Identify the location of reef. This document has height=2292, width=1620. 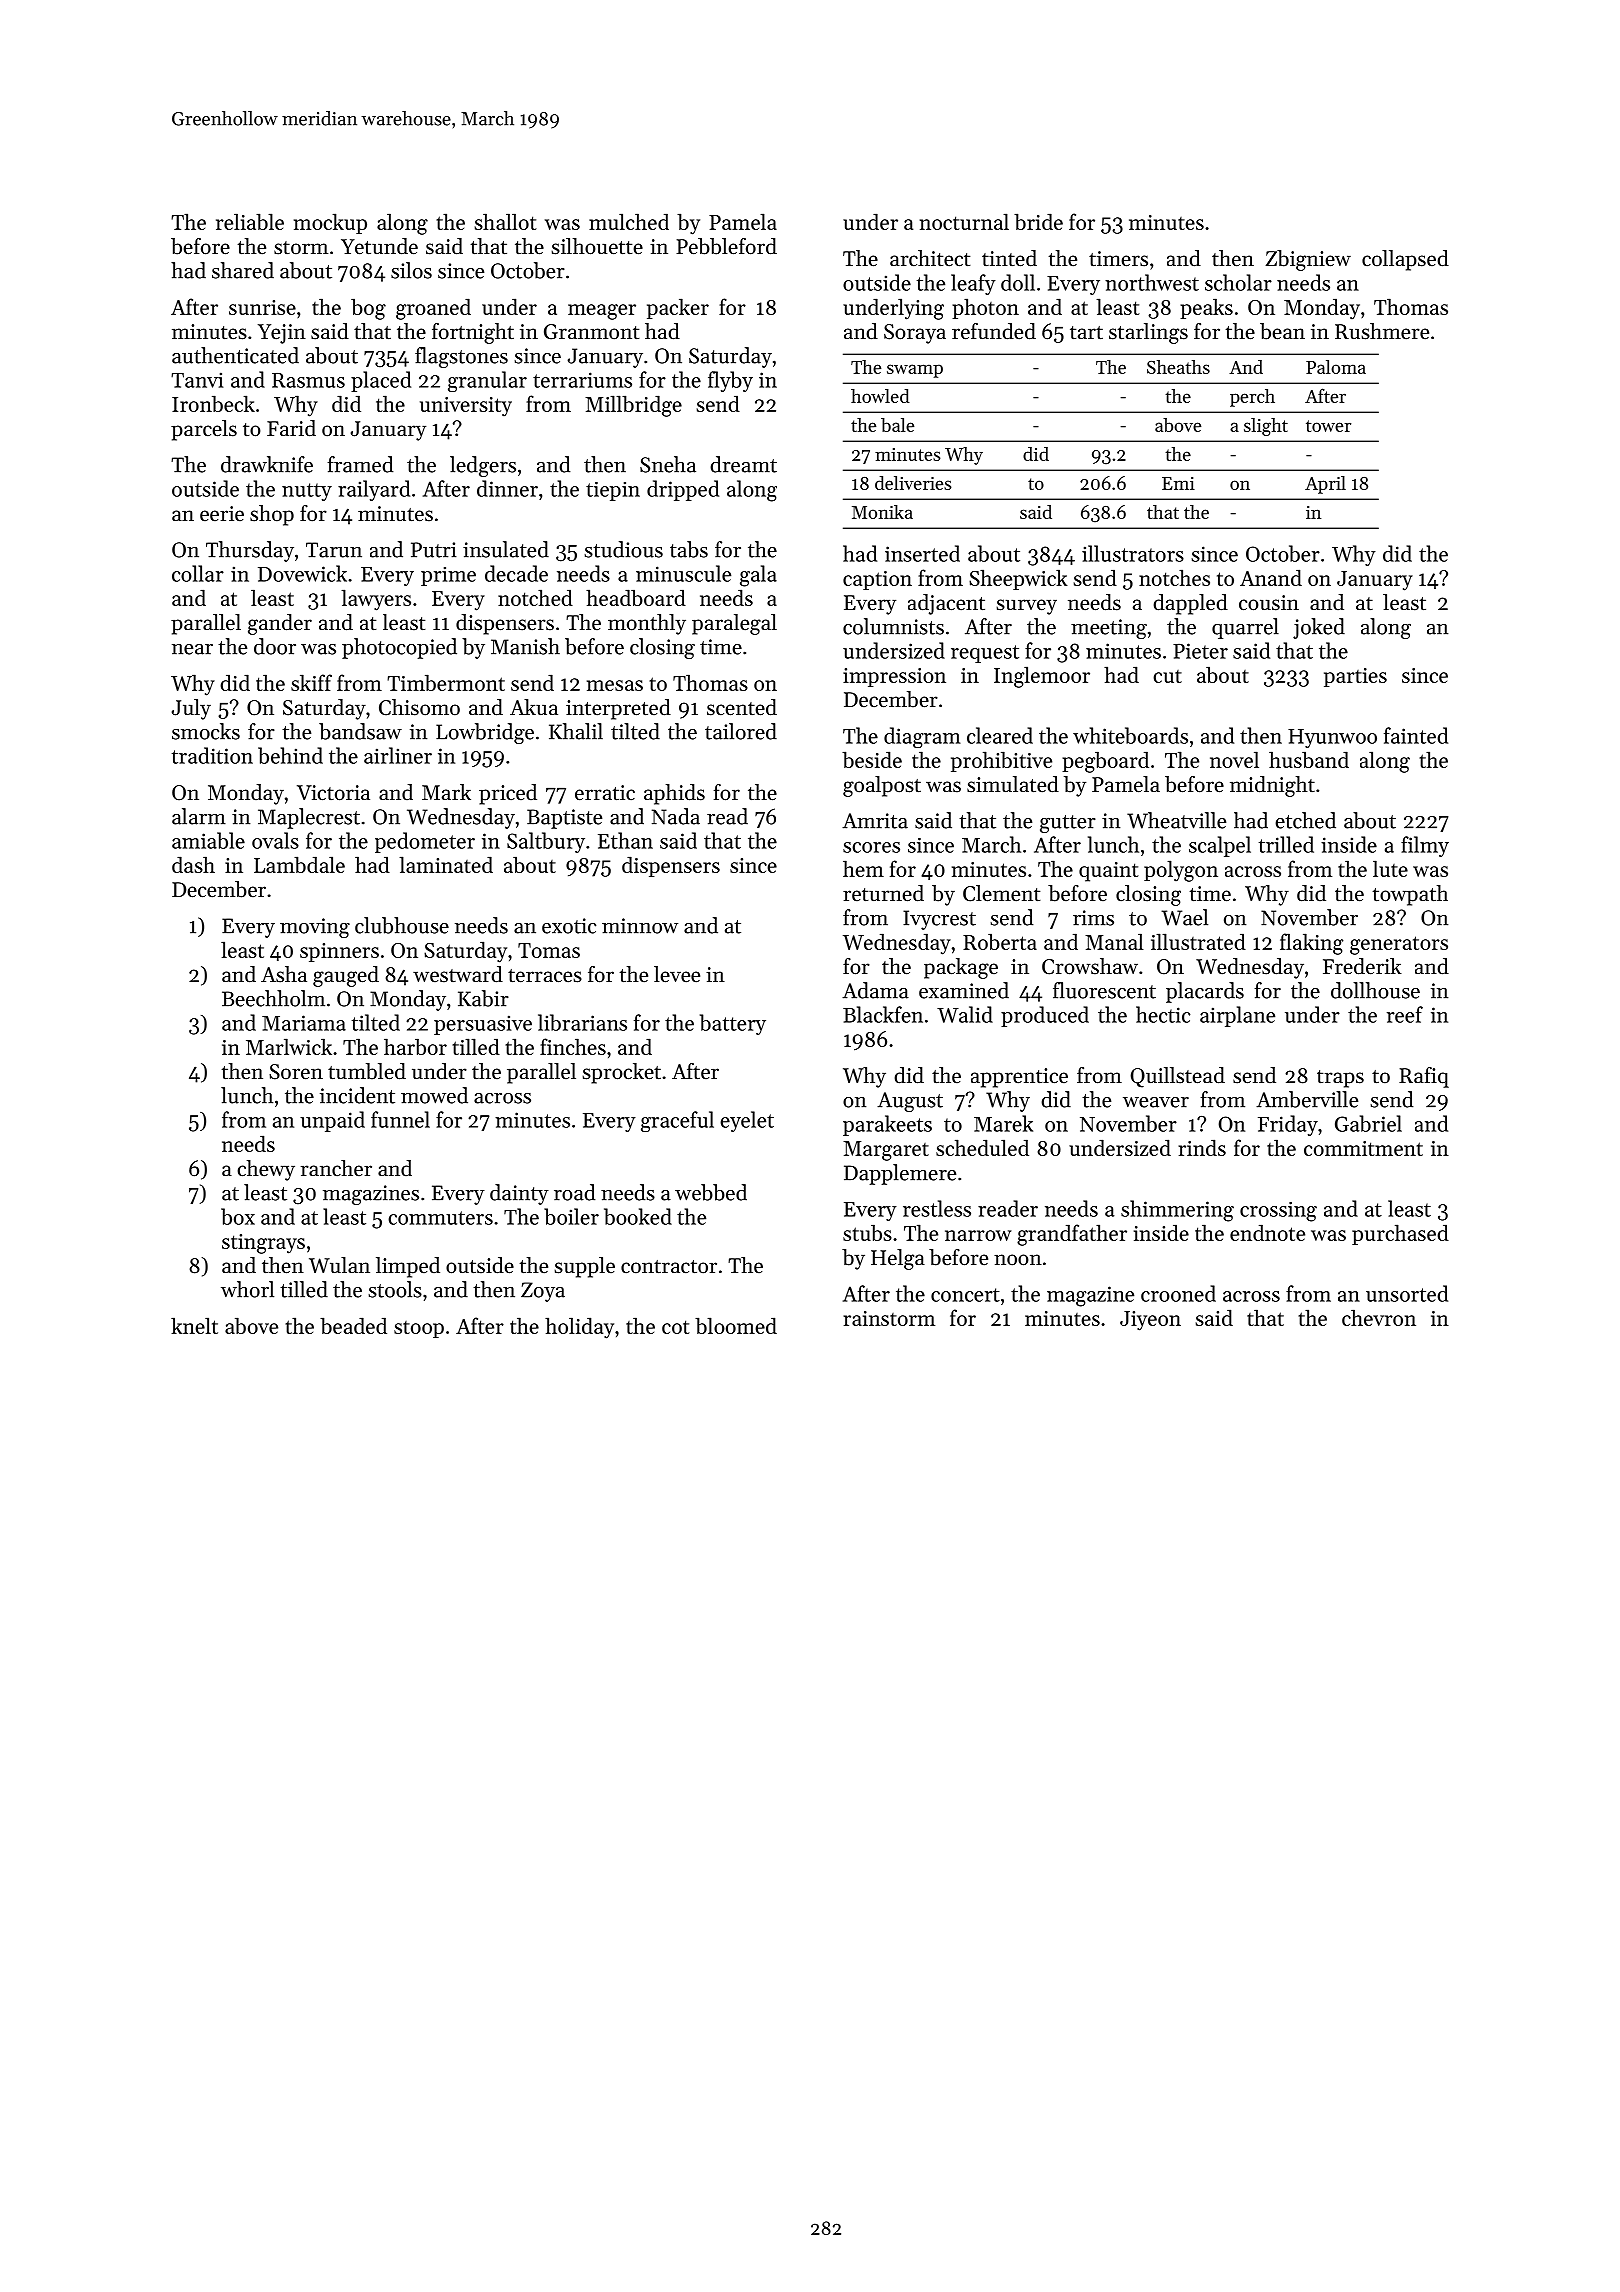
(1405, 1014).
